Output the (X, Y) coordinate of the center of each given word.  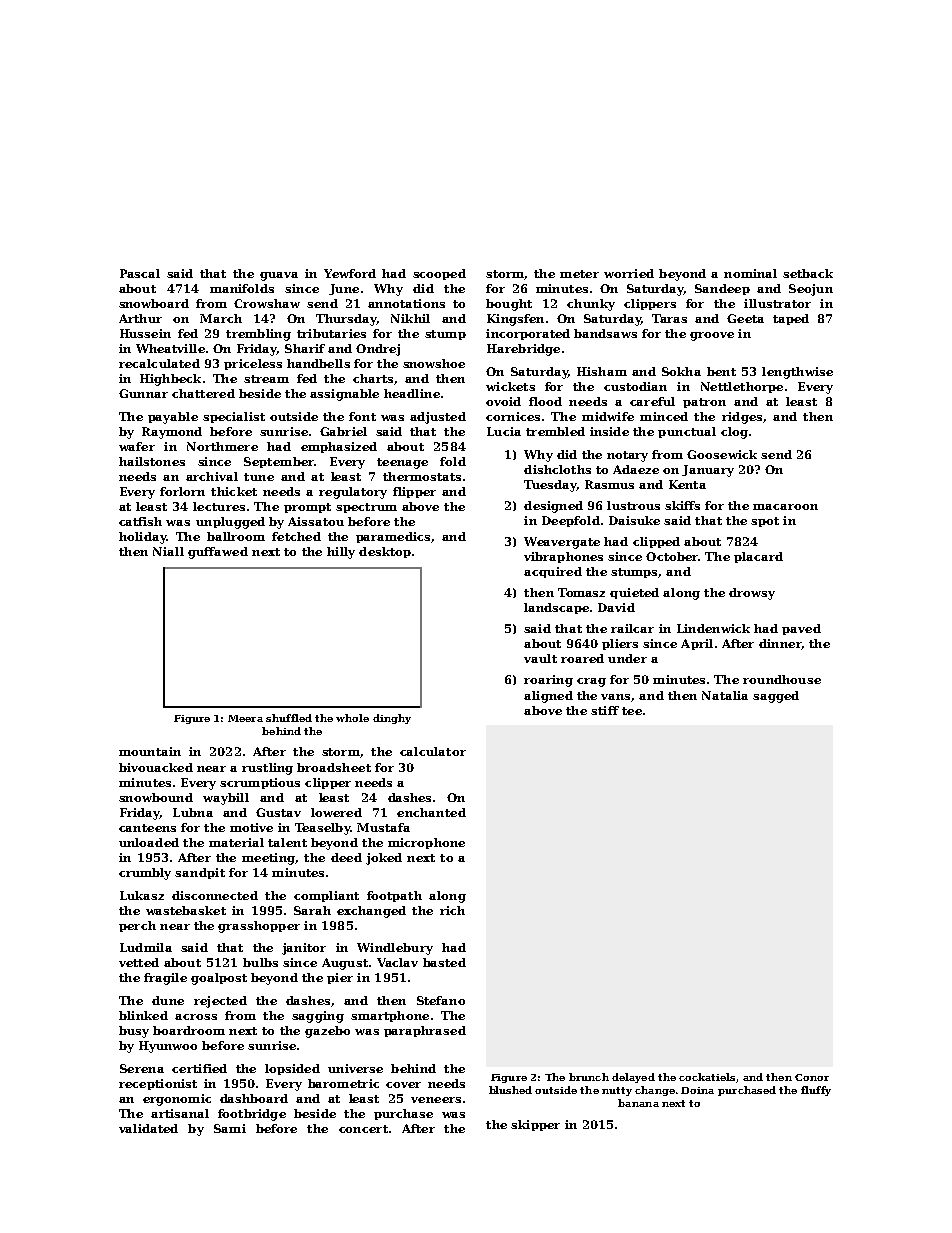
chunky (591, 305)
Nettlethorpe (742, 387)
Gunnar (143, 393)
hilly (341, 553)
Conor (812, 1077)
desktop (385, 552)
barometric (343, 1083)
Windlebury (395, 949)
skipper (535, 1125)
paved (801, 629)
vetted (139, 962)
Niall (168, 551)
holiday (142, 538)
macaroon (785, 507)
